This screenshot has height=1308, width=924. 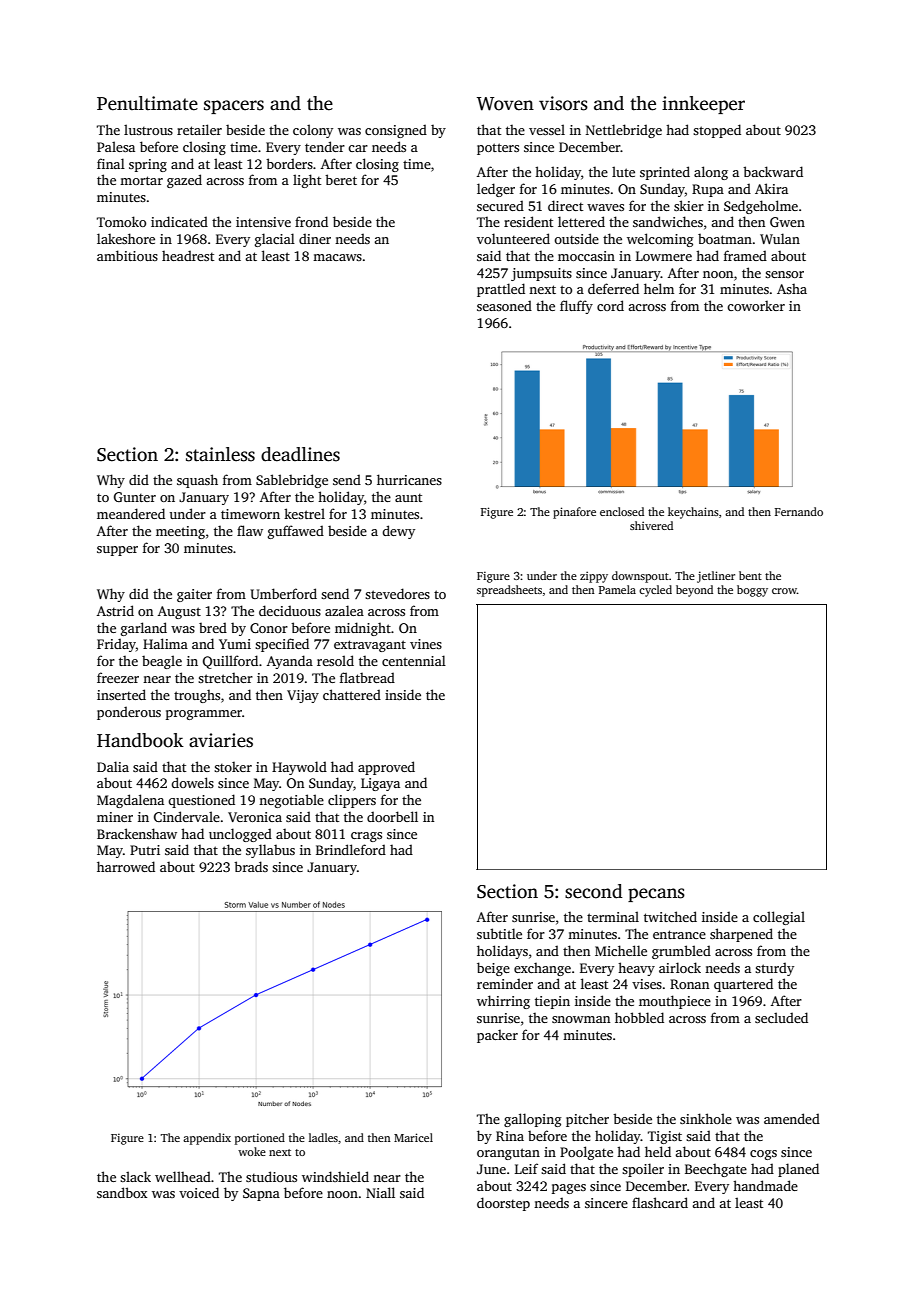 I want to click on ambitious, so click(x=127, y=255).
